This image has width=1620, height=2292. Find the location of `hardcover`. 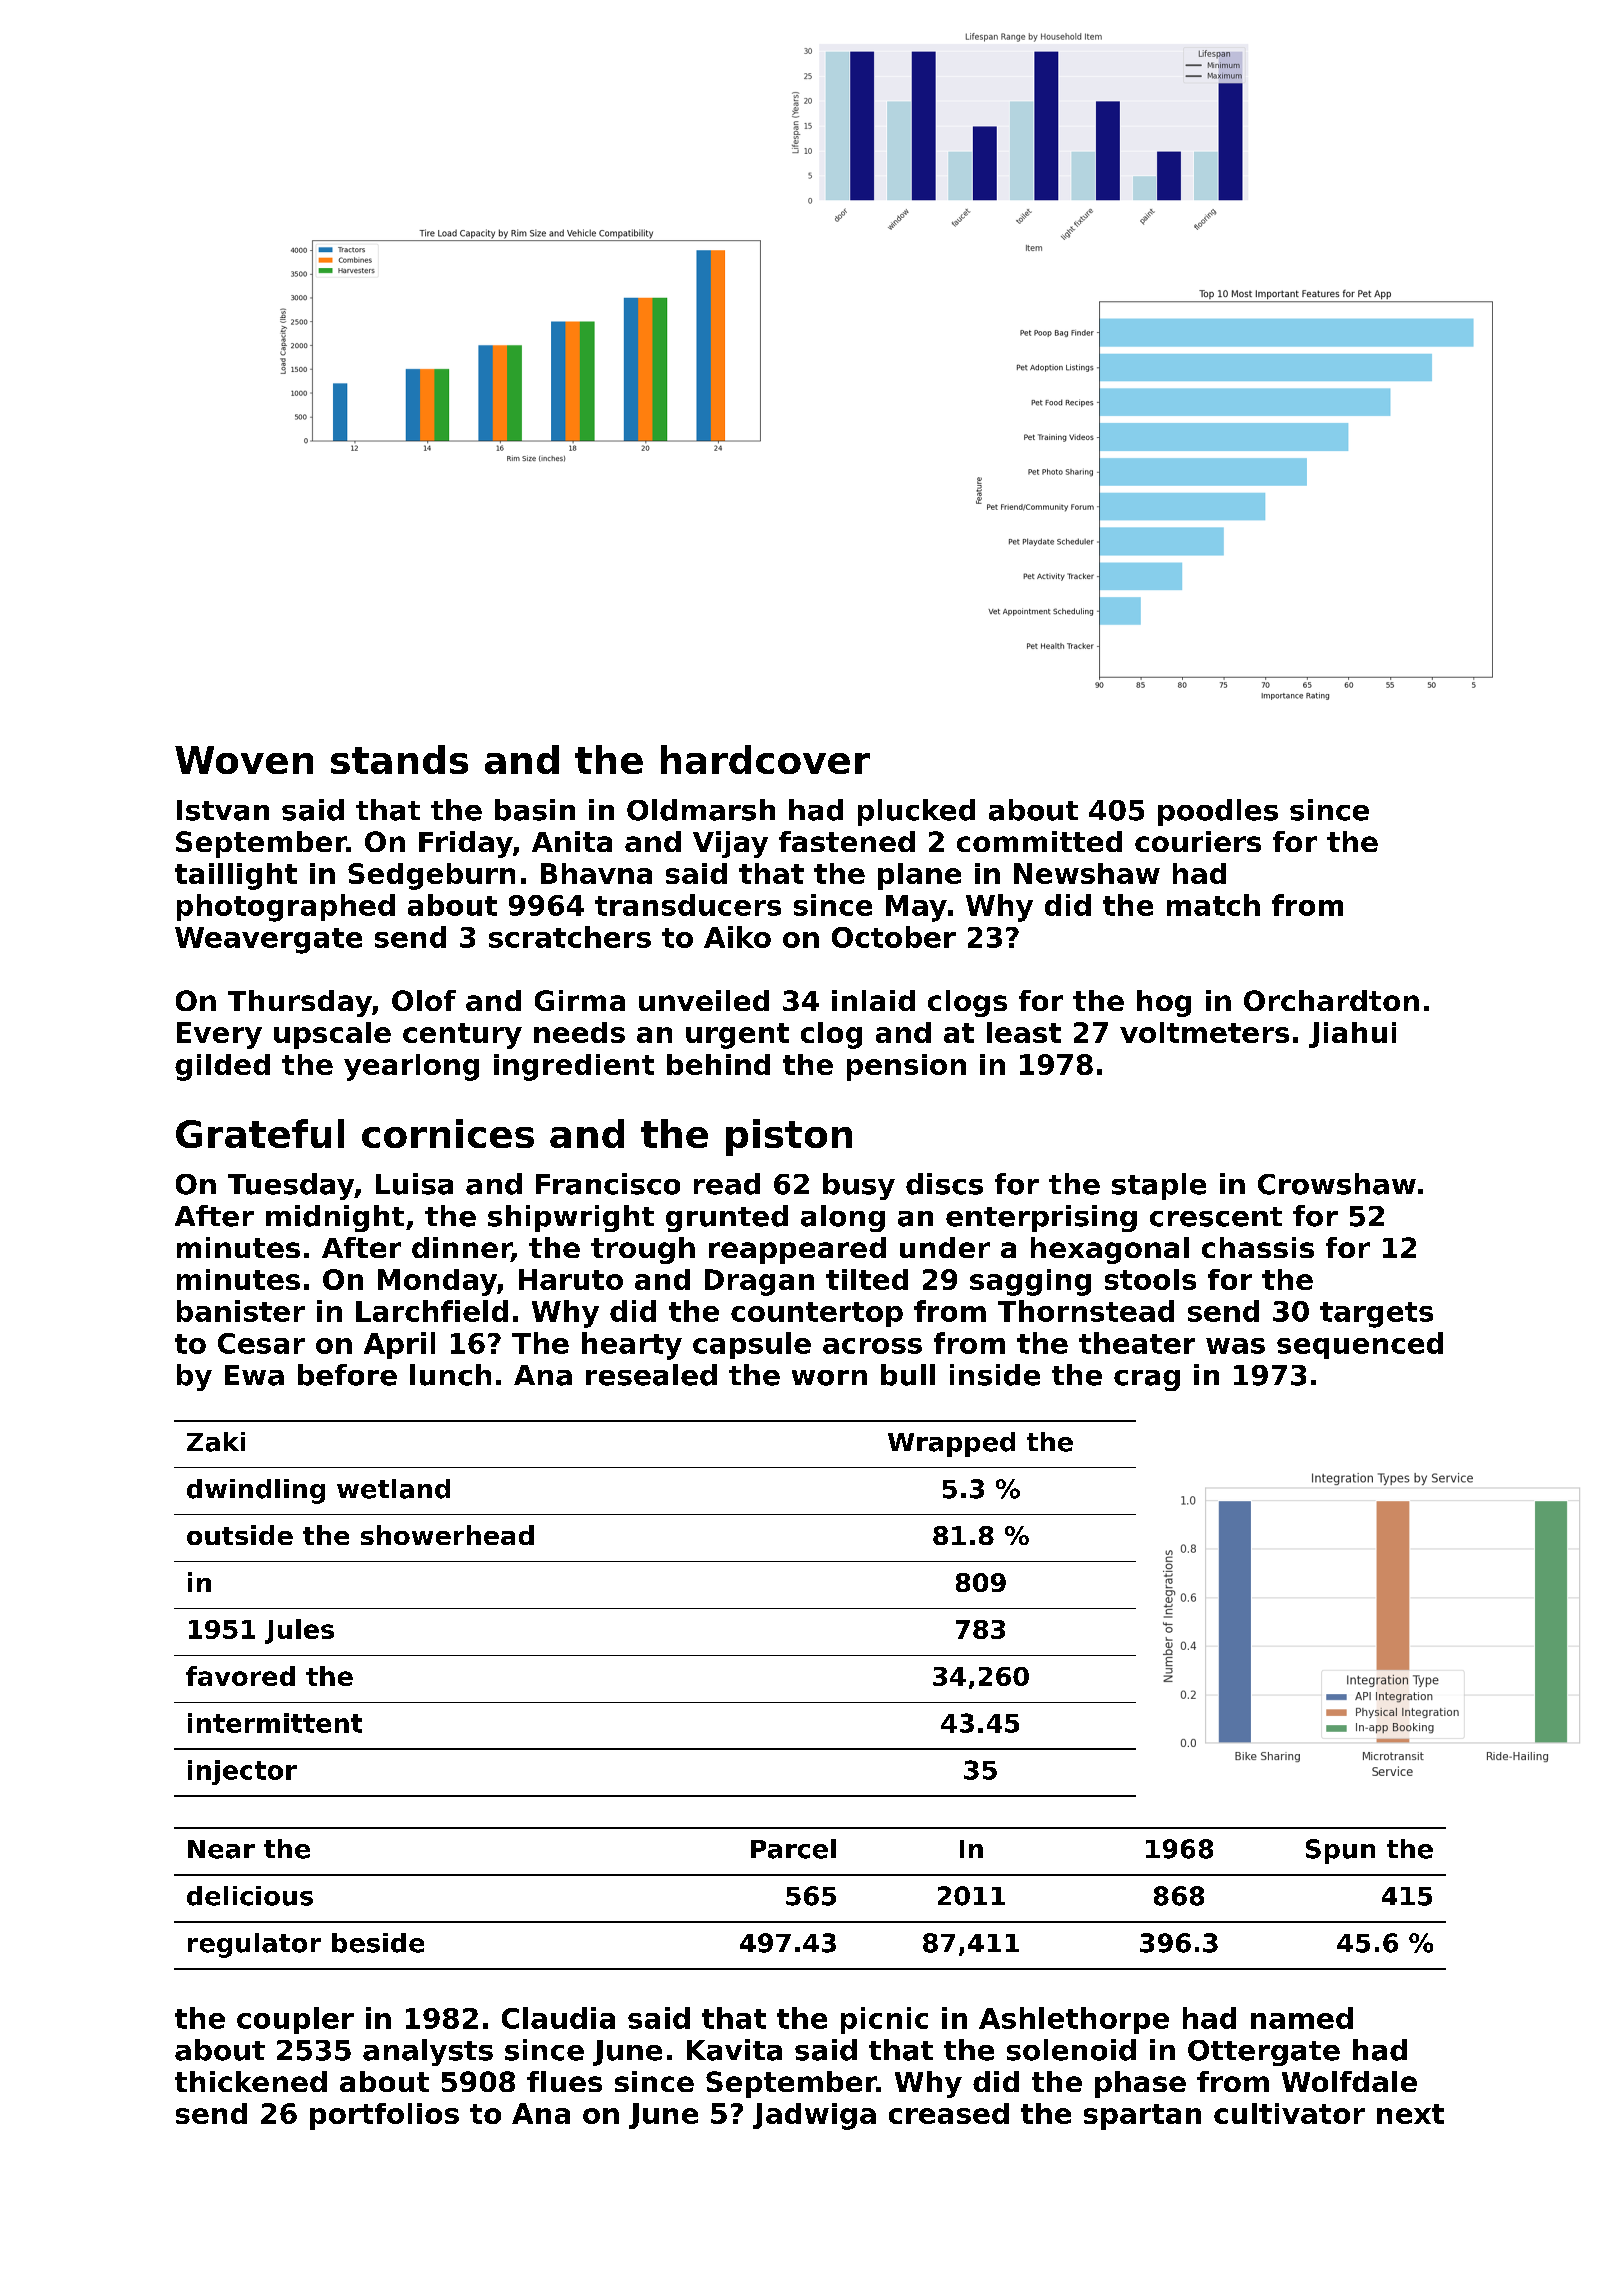

hardcover is located at coordinates (765, 759).
